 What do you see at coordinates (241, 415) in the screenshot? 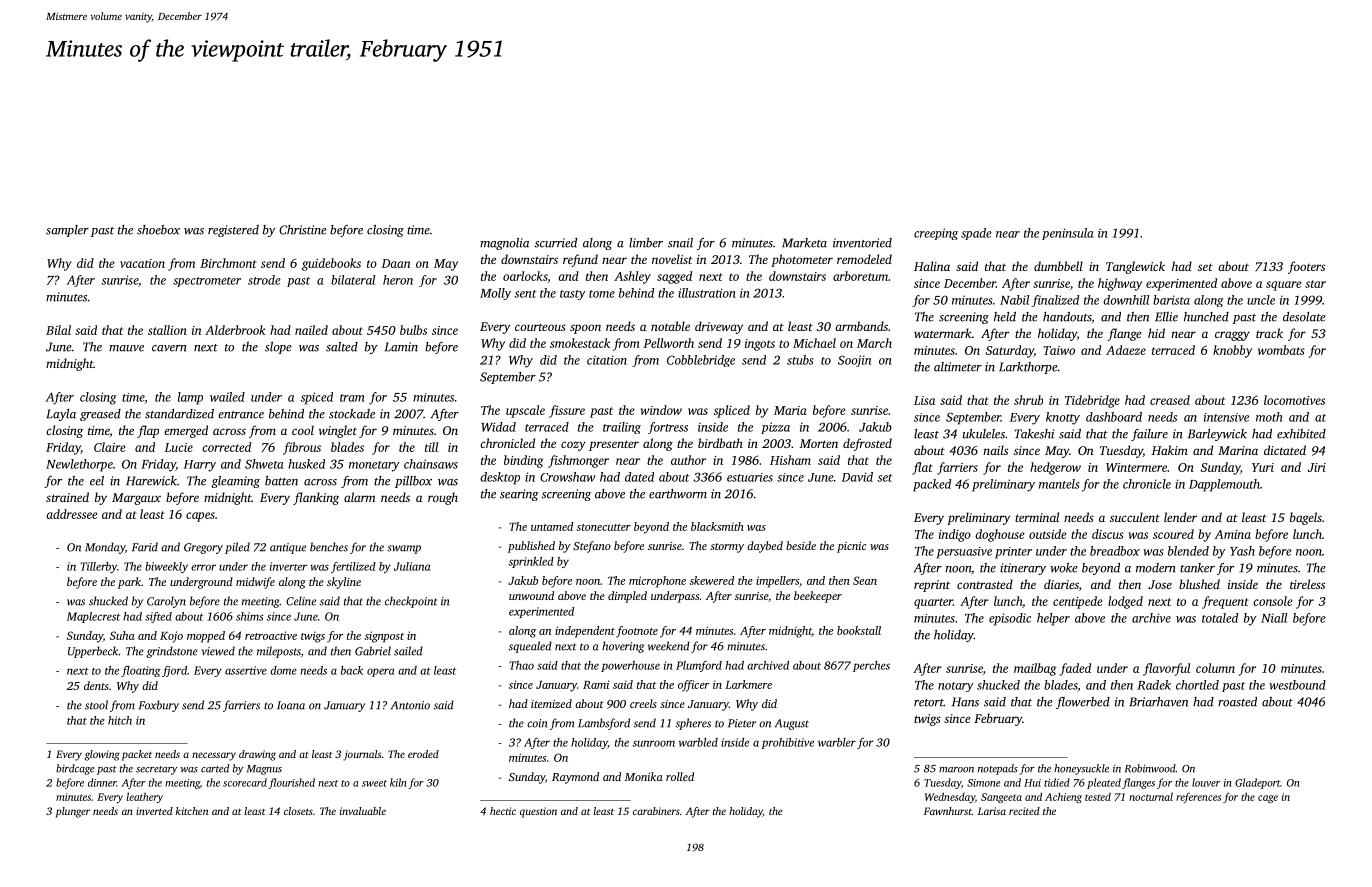
I see `entrance` at bounding box center [241, 415].
